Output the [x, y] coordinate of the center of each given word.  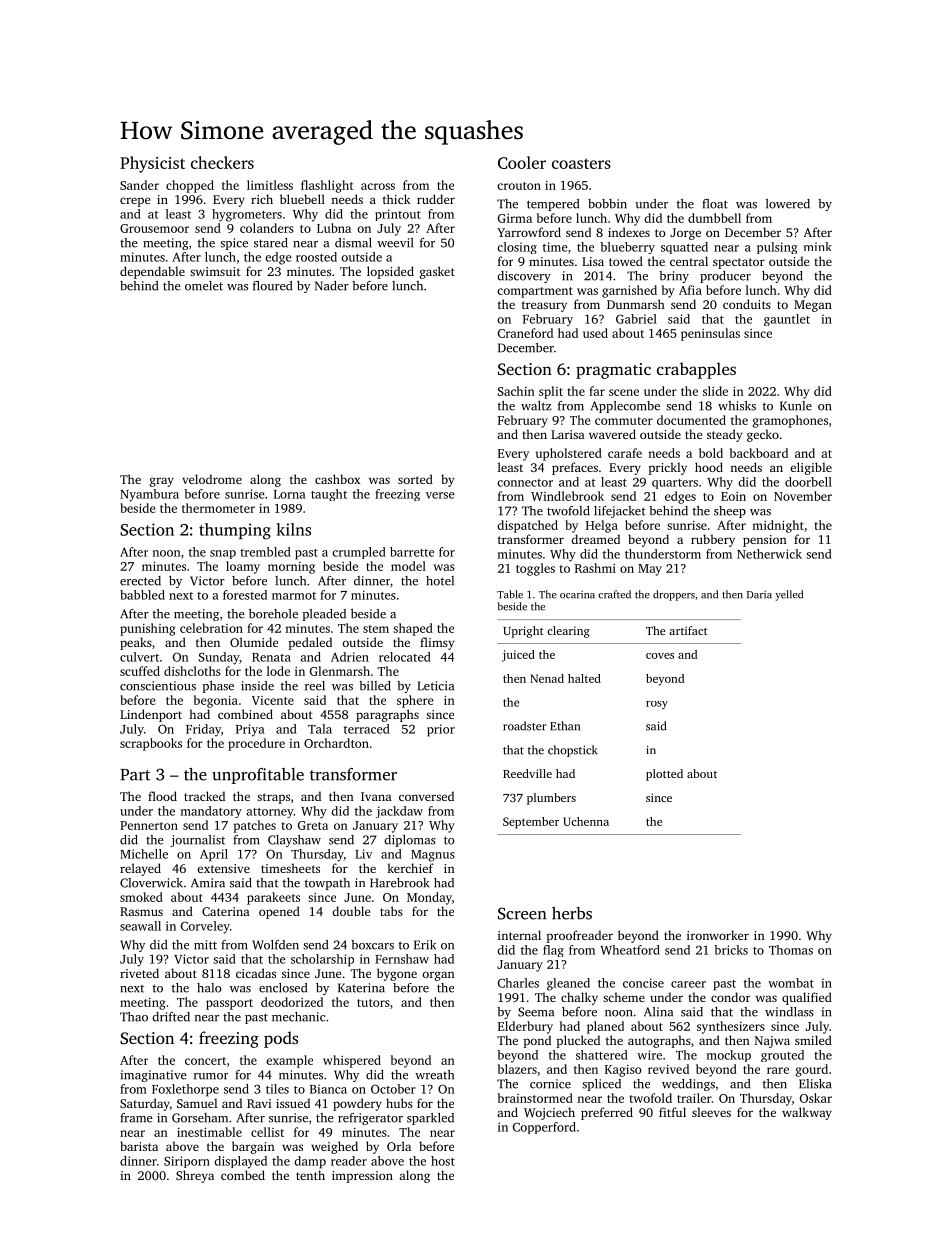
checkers [222, 162]
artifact [688, 630]
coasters [581, 163]
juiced [518, 656]
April [214, 855]
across [378, 186]
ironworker [718, 935]
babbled [142, 595]
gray [162, 482]
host [443, 1161]
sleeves [711, 1112]
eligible [811, 468]
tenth [310, 1175]
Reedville [527, 773]
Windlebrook [567, 496]
